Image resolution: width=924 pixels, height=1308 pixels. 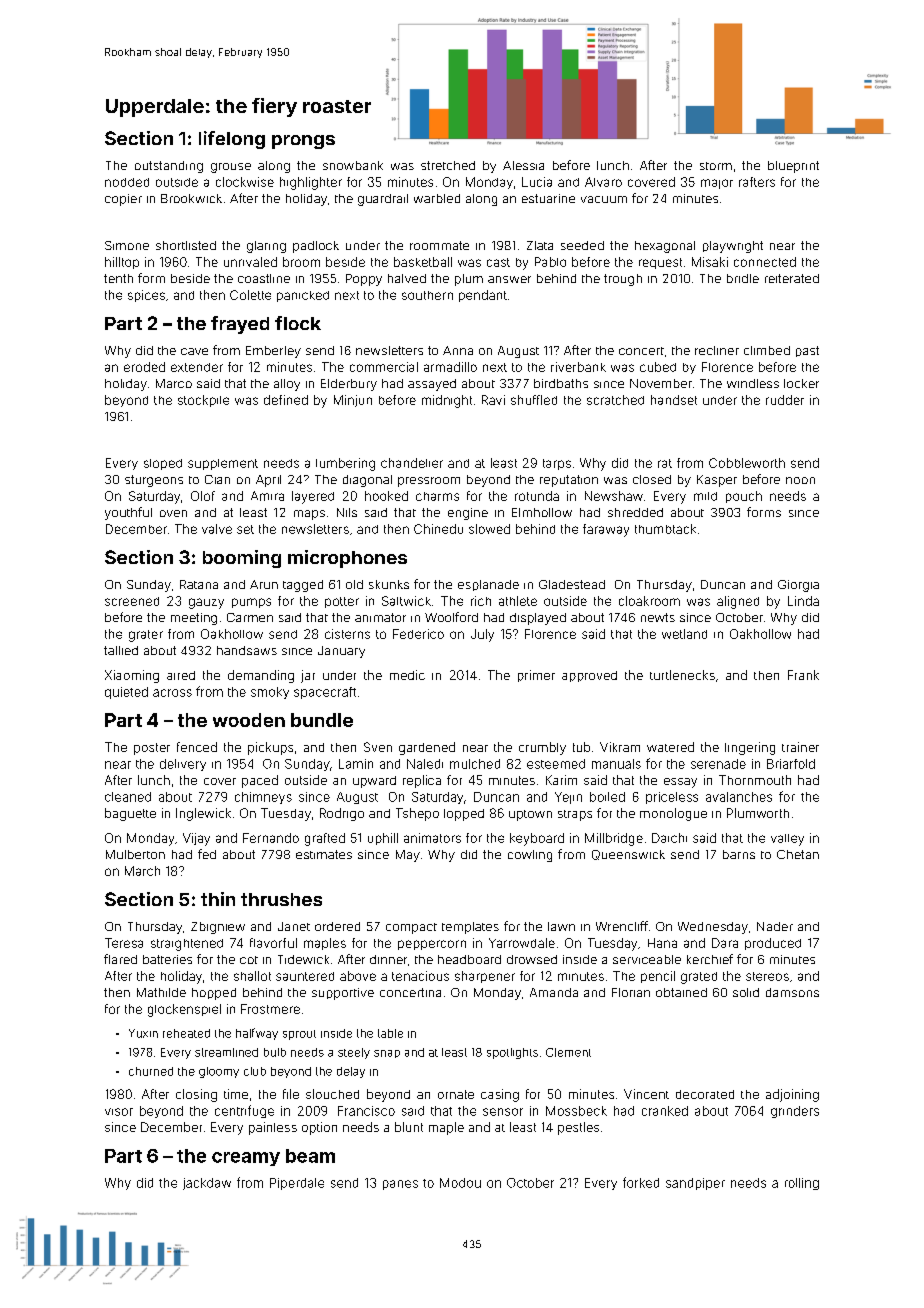 What do you see at coordinates (647, 959) in the page?
I see `serviceable` at bounding box center [647, 959].
